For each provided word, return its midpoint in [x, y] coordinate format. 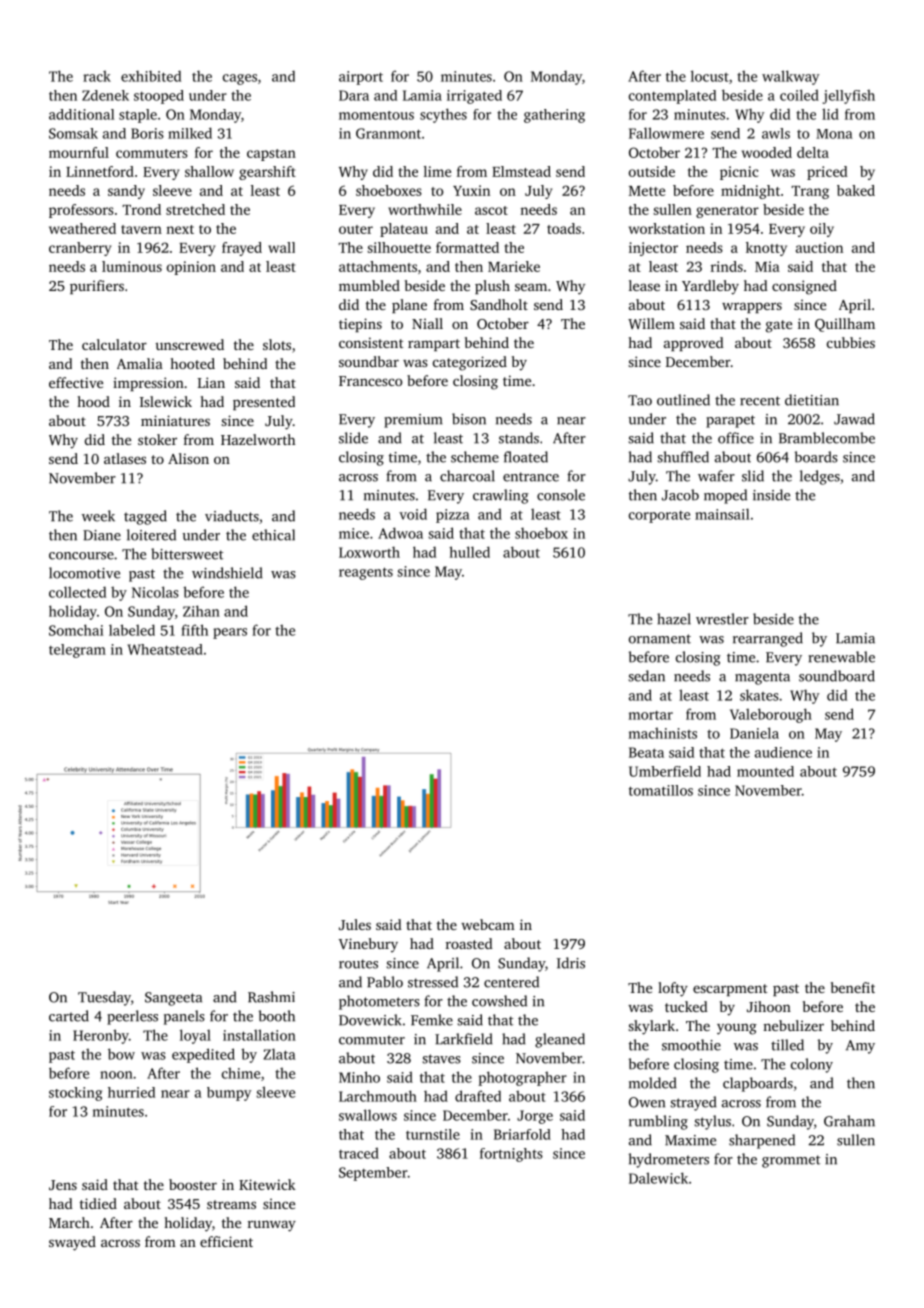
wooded [767, 152]
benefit [853, 987]
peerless [132, 1017]
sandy [126, 192]
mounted [765, 771]
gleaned [560, 1040]
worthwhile [425, 209]
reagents [366, 573]
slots [277, 344]
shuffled [683, 457]
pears [230, 633]
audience [783, 752]
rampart [434, 345]
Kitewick [267, 1184]
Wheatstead [165, 649]
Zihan [201, 611]
